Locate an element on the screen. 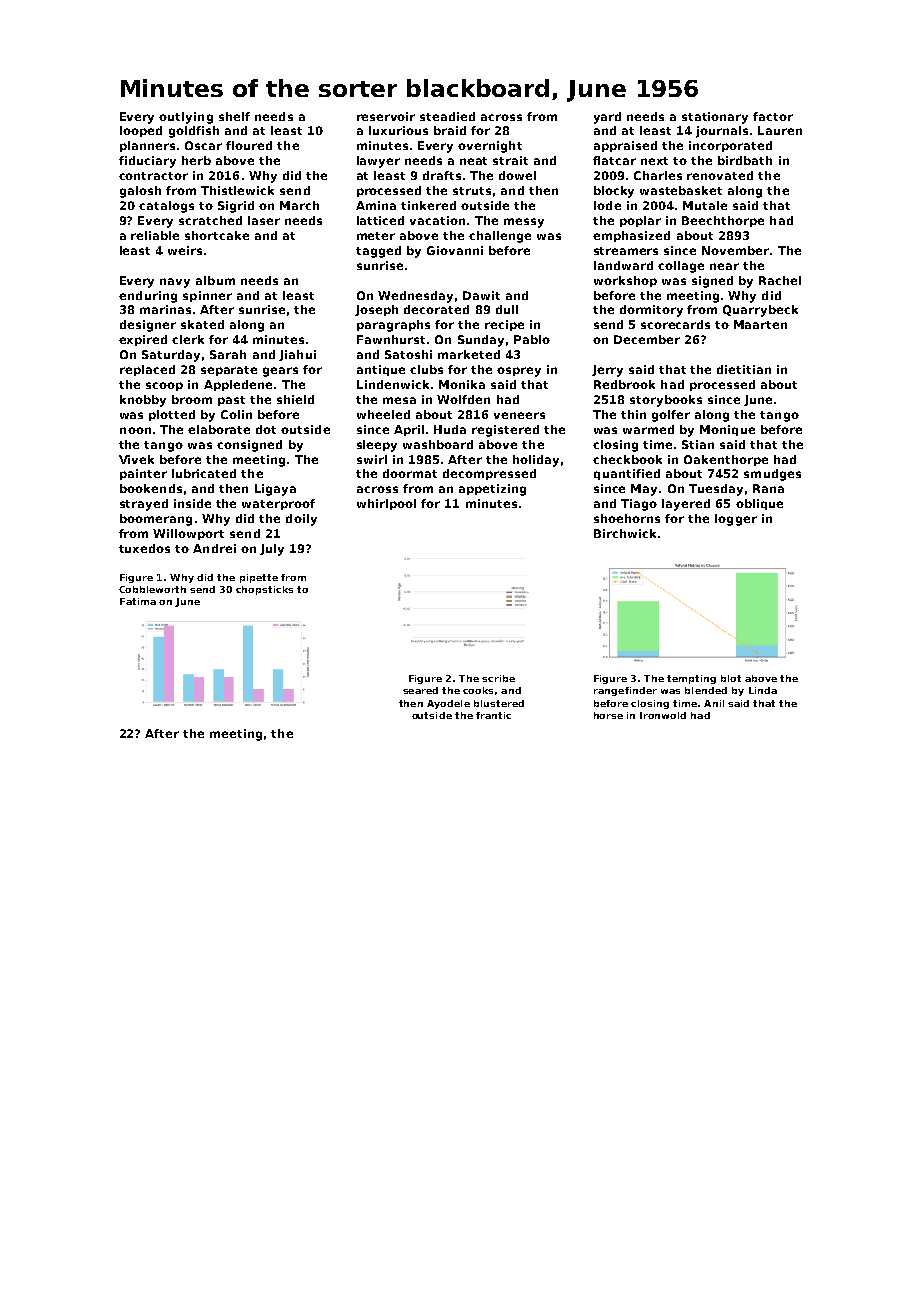 The height and width of the screenshot is (1308, 924). sleepy is located at coordinates (377, 446).
